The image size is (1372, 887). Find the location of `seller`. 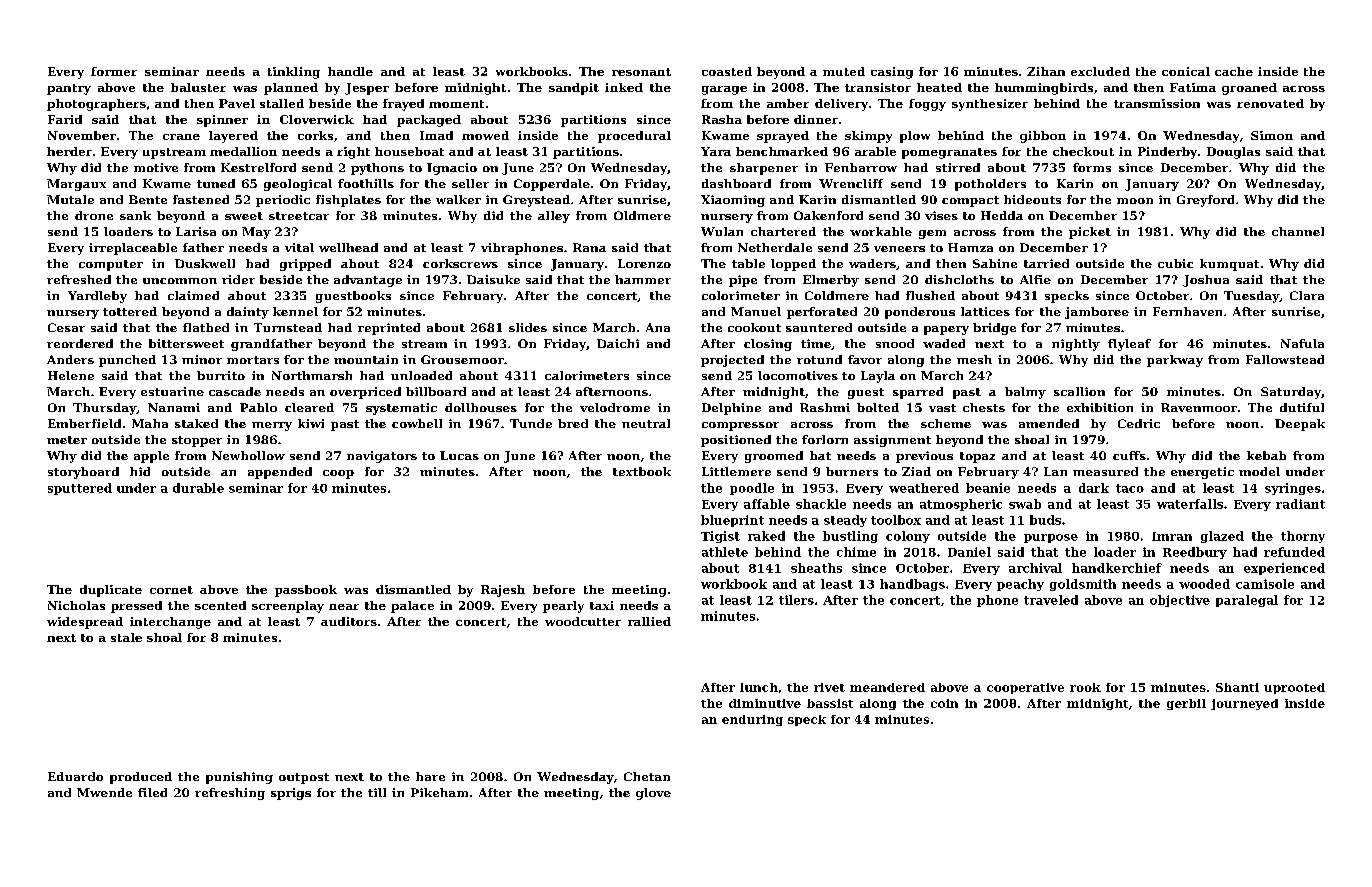

seller is located at coordinates (470, 183).
